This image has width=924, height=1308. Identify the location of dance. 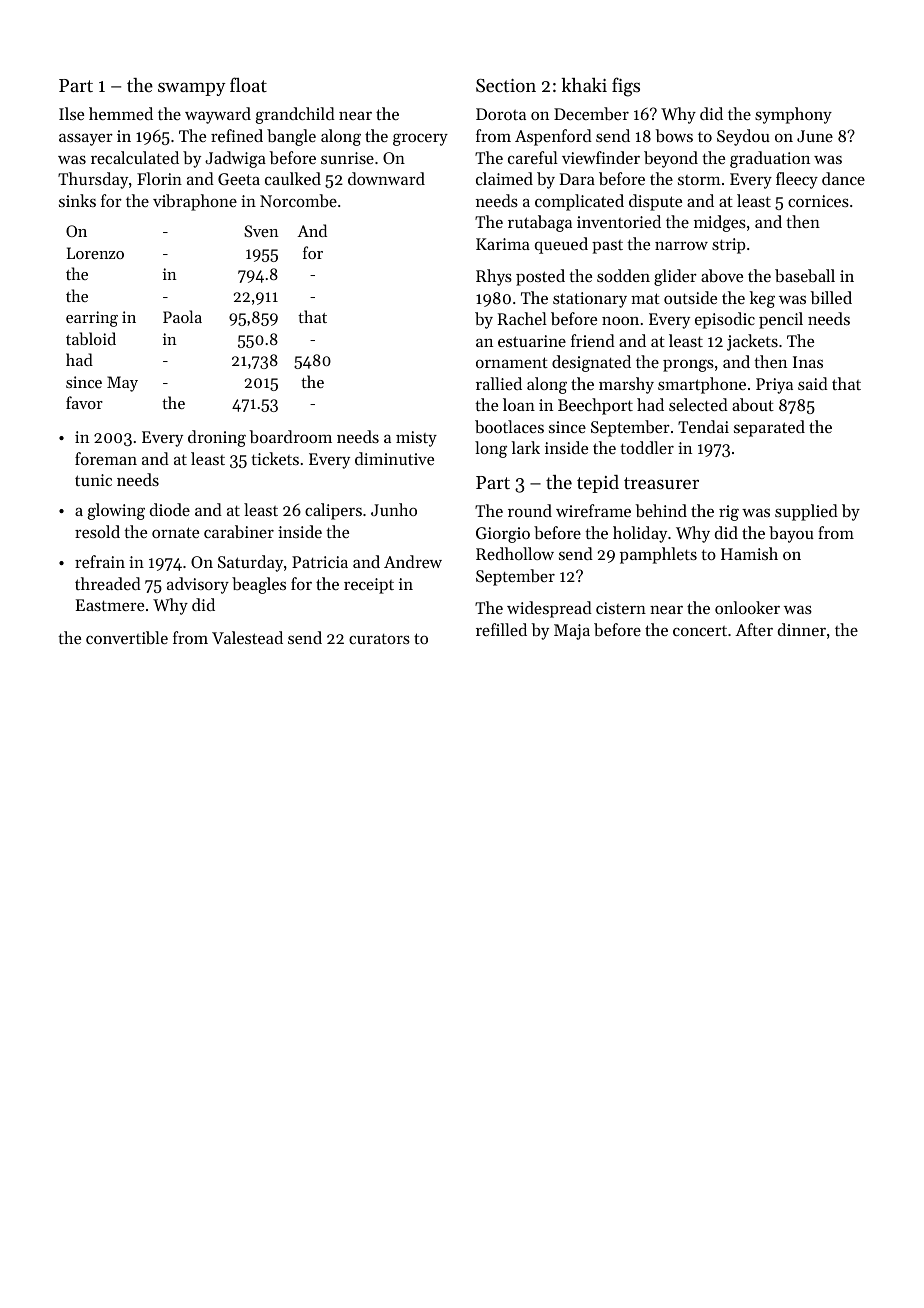
(843, 178).
